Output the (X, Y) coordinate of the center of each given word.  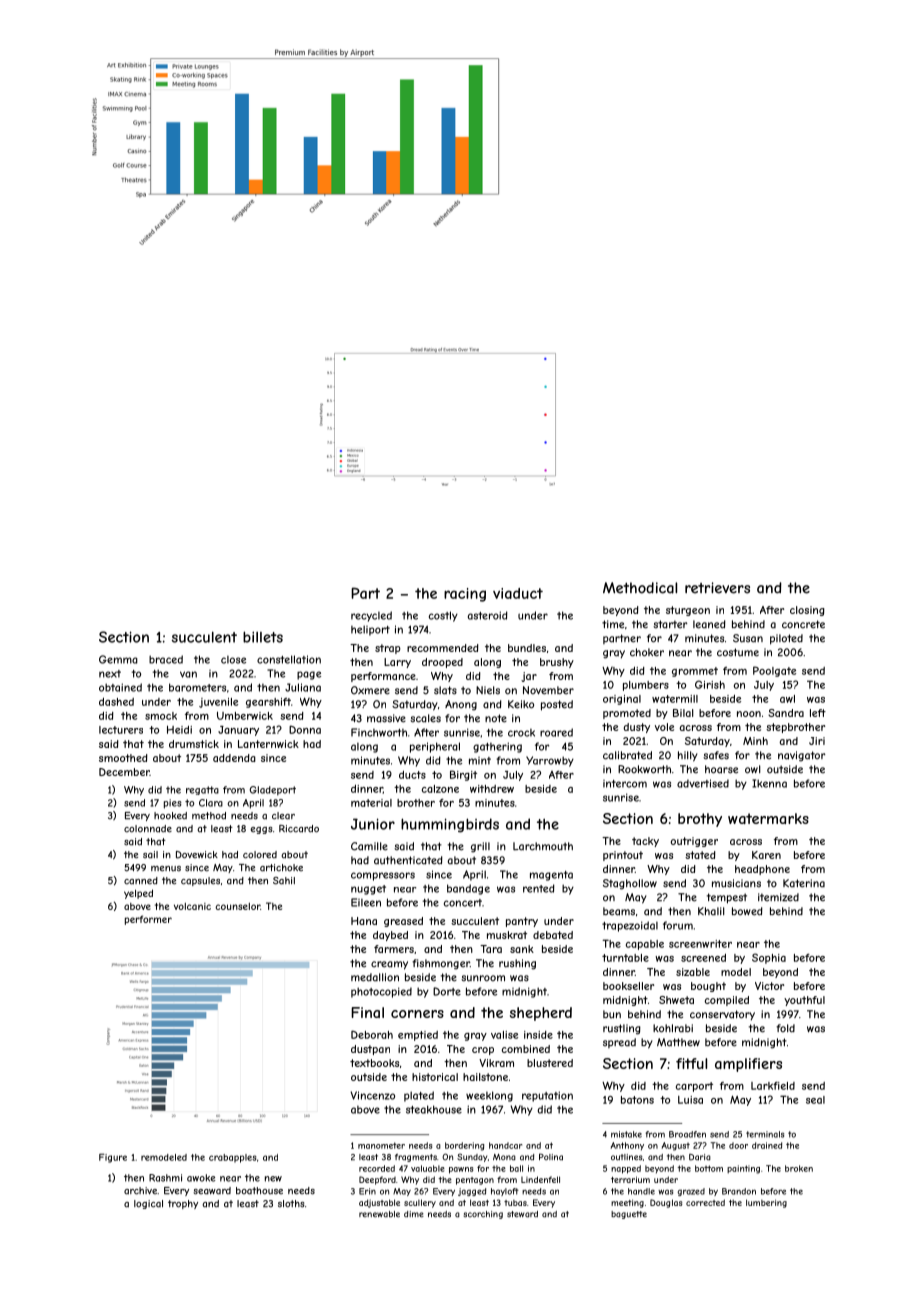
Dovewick (197, 855)
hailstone (485, 1077)
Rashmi (165, 1178)
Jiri (817, 741)
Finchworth (379, 732)
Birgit (463, 775)
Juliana (303, 687)
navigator (802, 756)
